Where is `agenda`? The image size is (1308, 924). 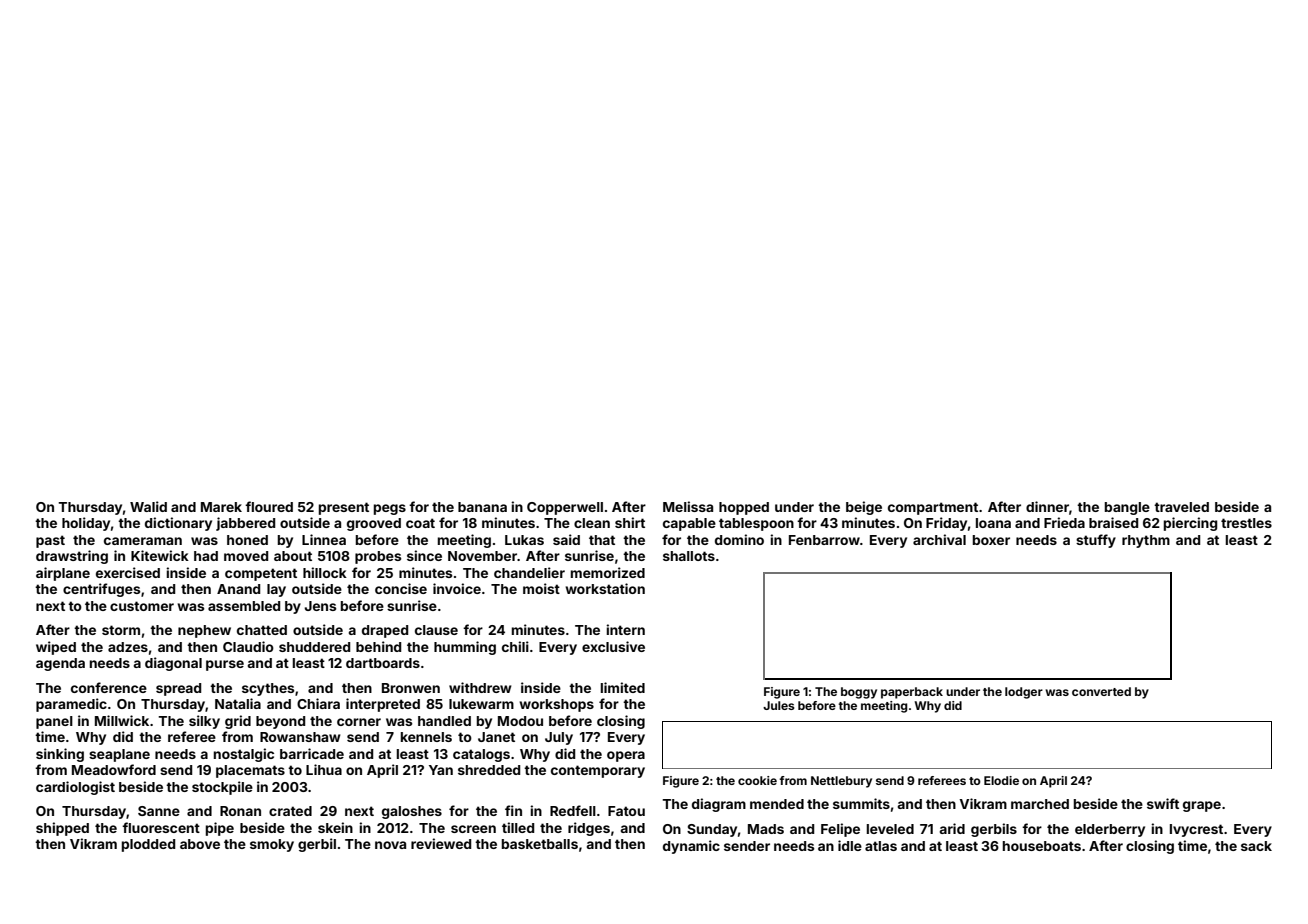
agenda is located at coordinates (60, 664).
